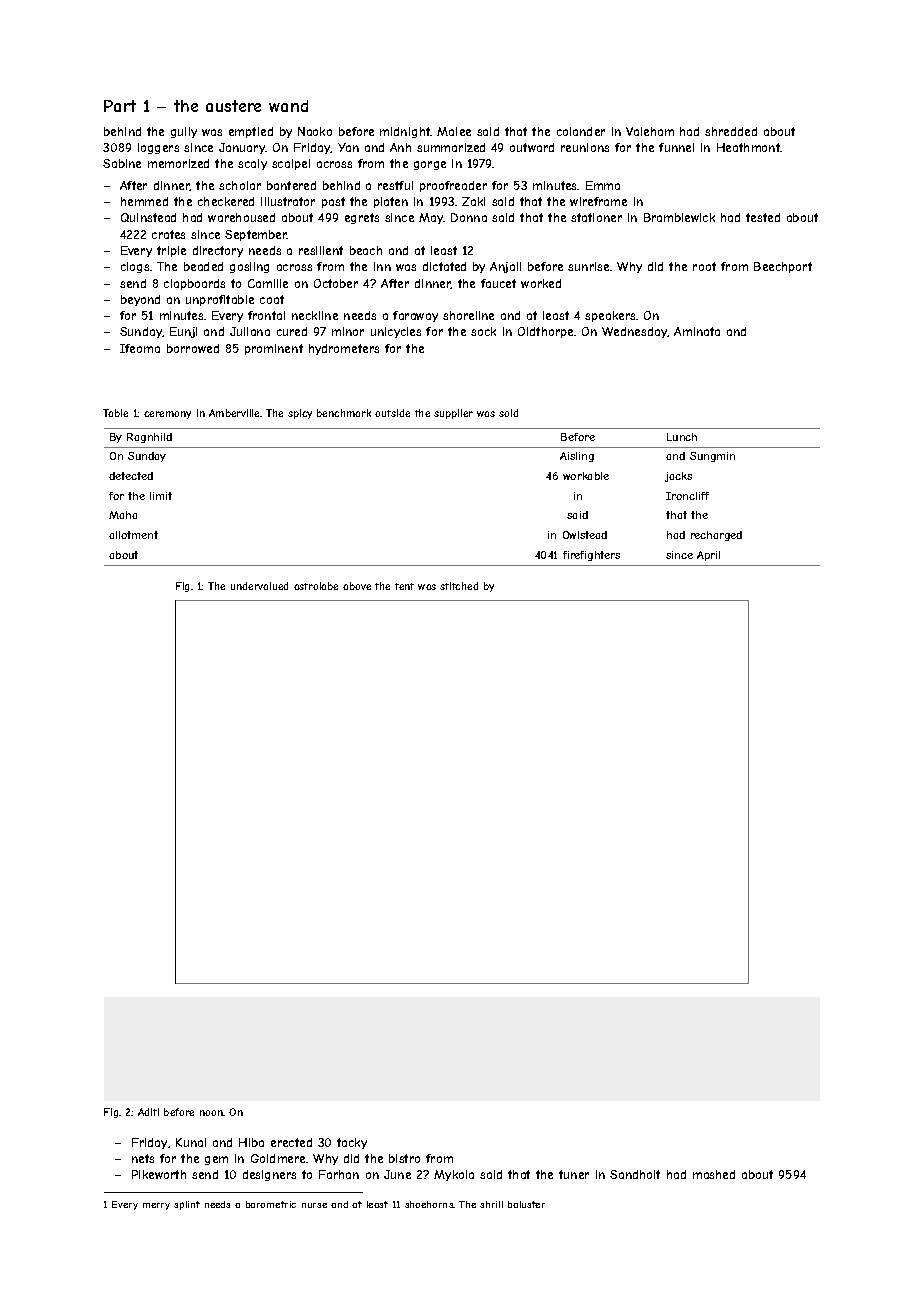 Image resolution: width=924 pixels, height=1308 pixels. I want to click on checkered, so click(226, 201).
